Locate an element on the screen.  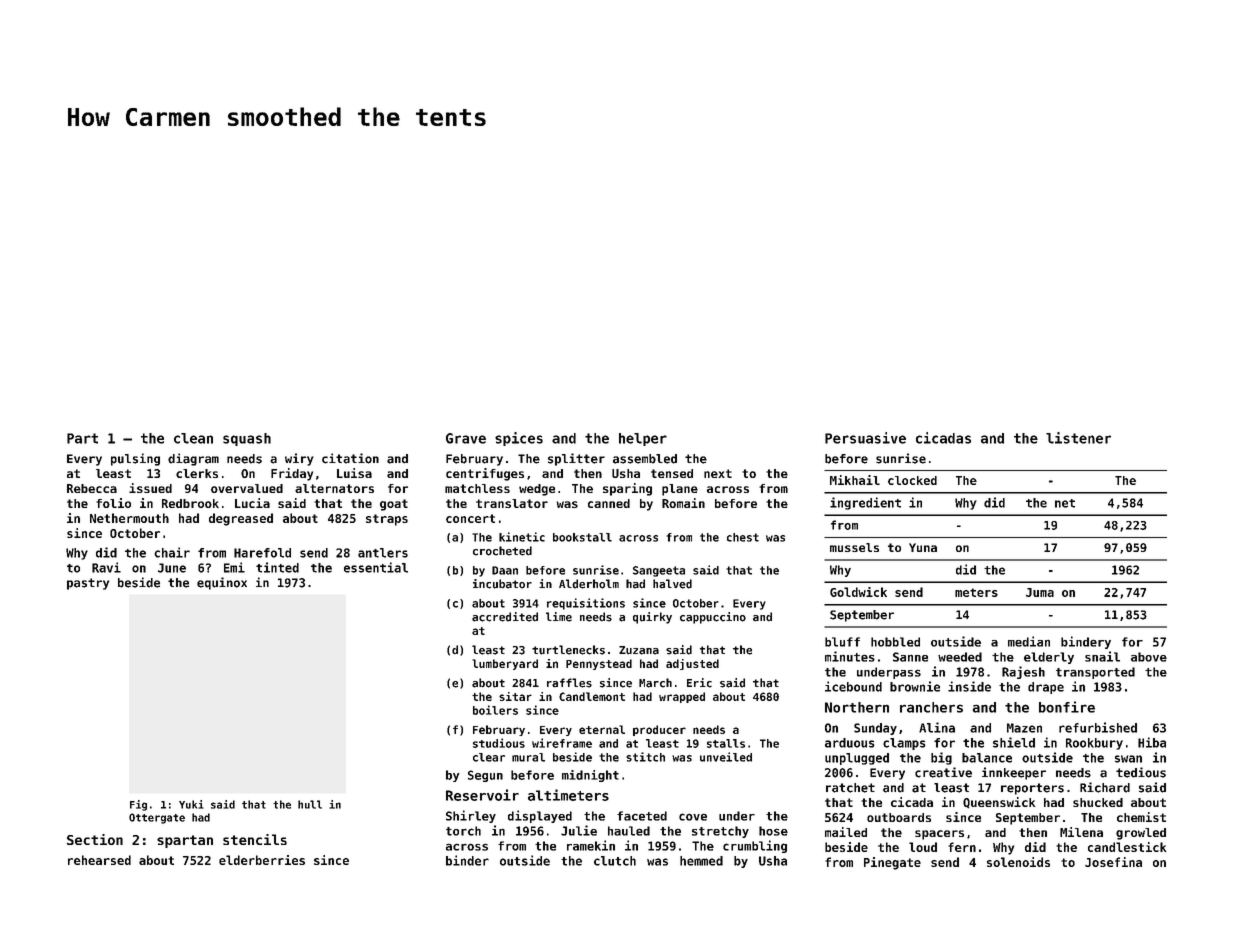
listener is located at coordinates (1078, 438).
